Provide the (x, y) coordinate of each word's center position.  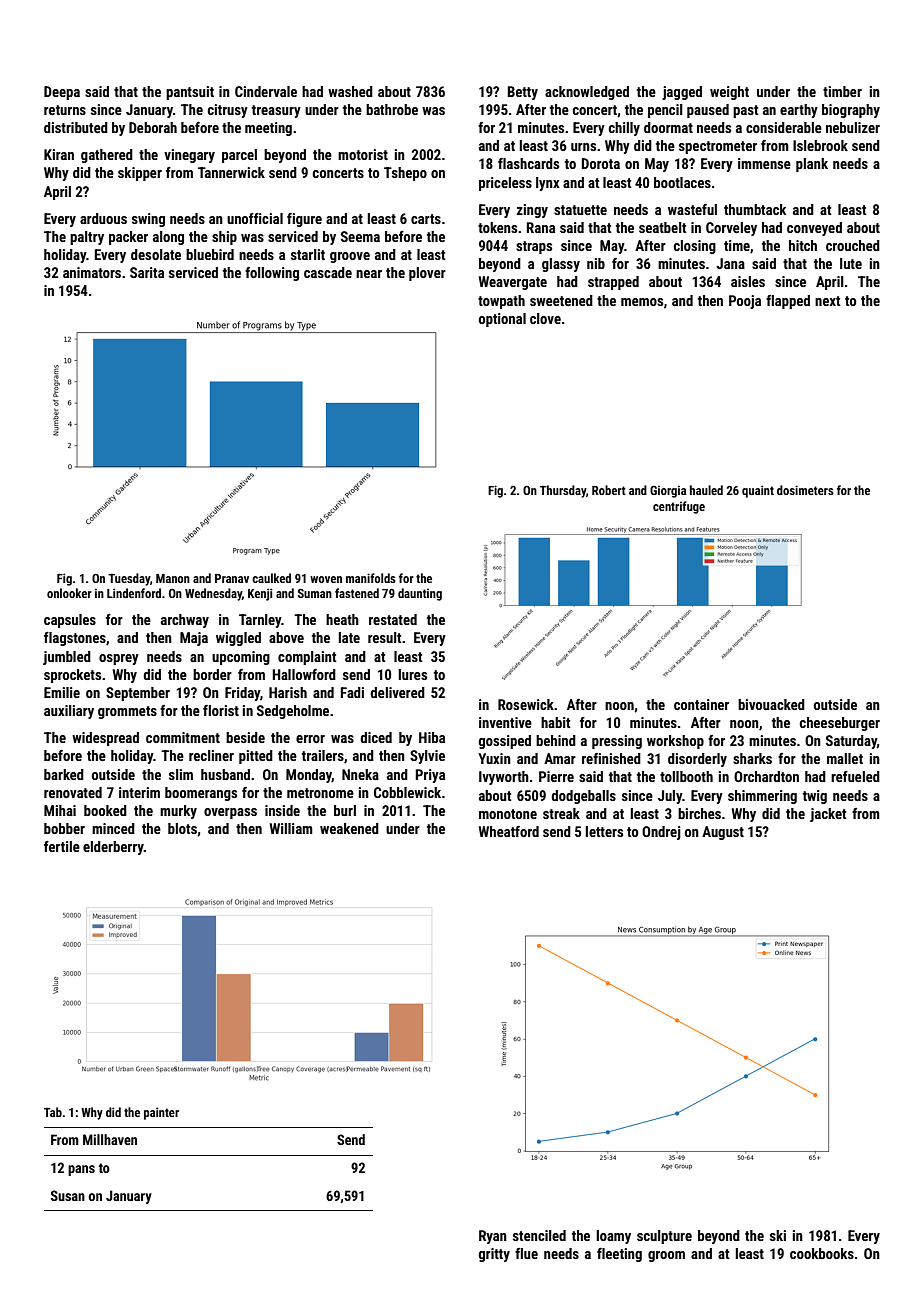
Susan (68, 1195)
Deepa (62, 93)
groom (666, 1256)
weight (729, 93)
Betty (522, 93)
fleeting (619, 1255)
